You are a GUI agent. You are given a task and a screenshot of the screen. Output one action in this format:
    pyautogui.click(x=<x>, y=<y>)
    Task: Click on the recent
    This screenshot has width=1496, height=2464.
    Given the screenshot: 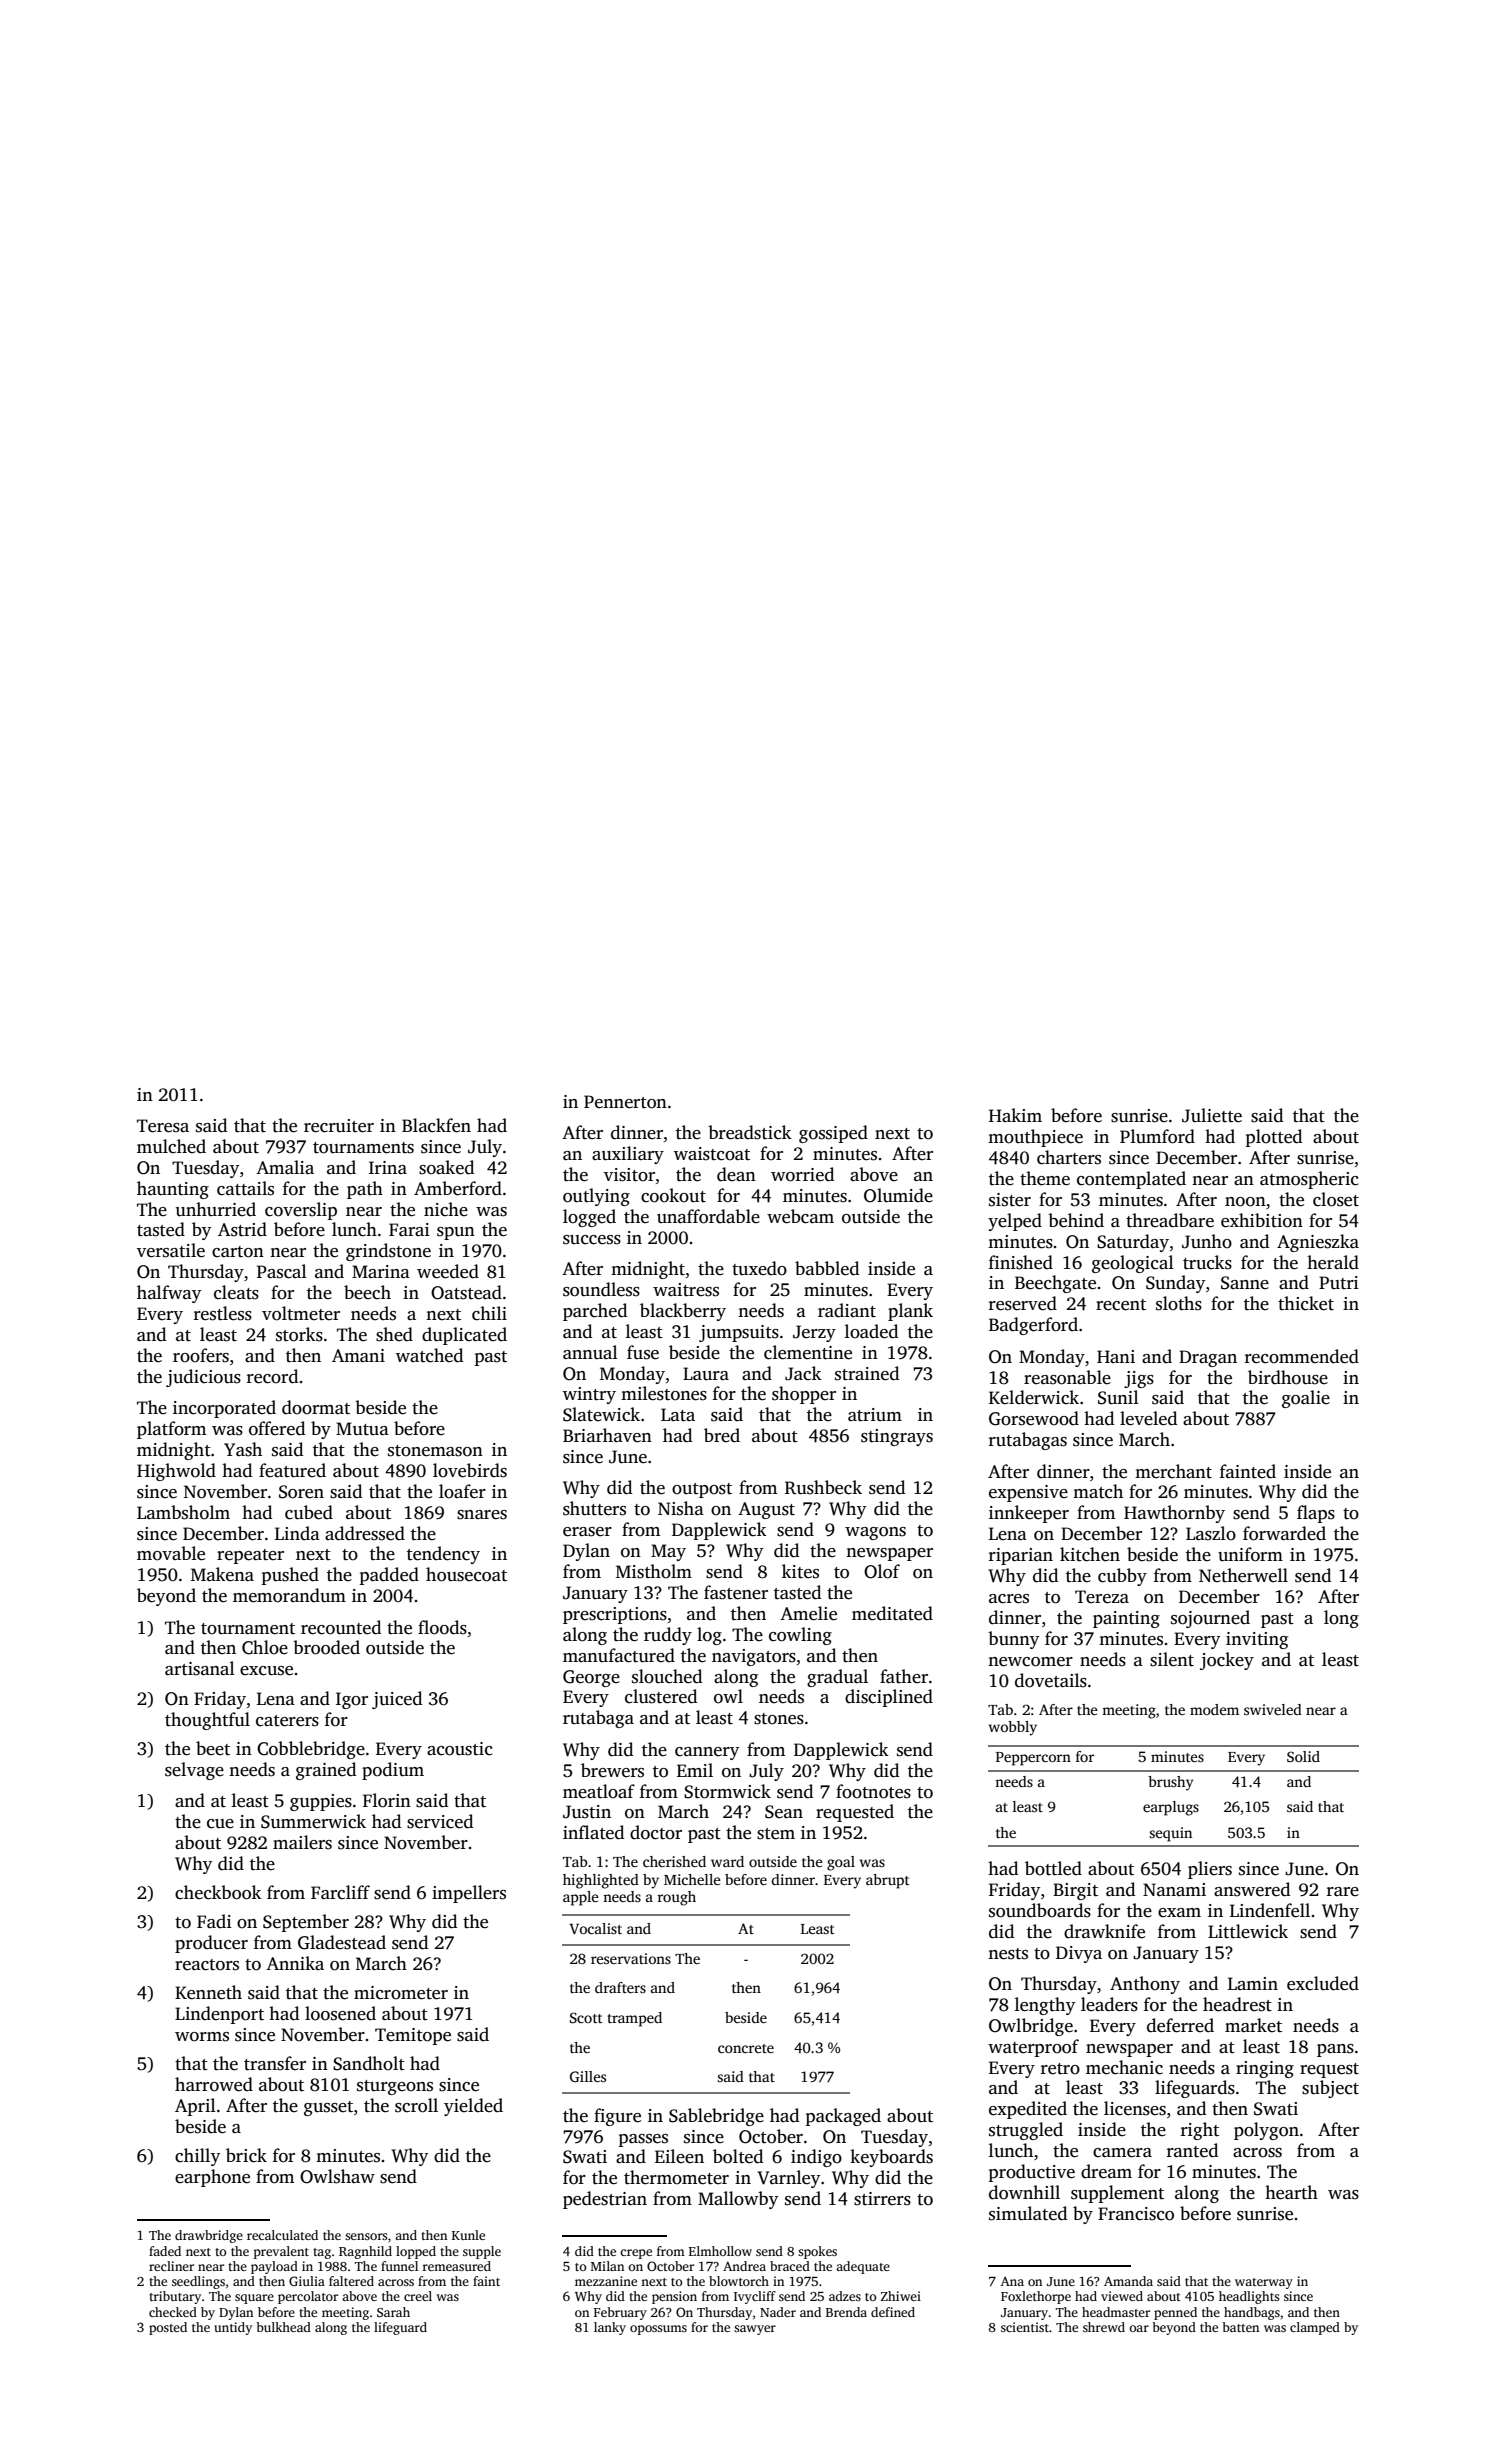 What is the action you would take?
    pyautogui.click(x=1121, y=1305)
